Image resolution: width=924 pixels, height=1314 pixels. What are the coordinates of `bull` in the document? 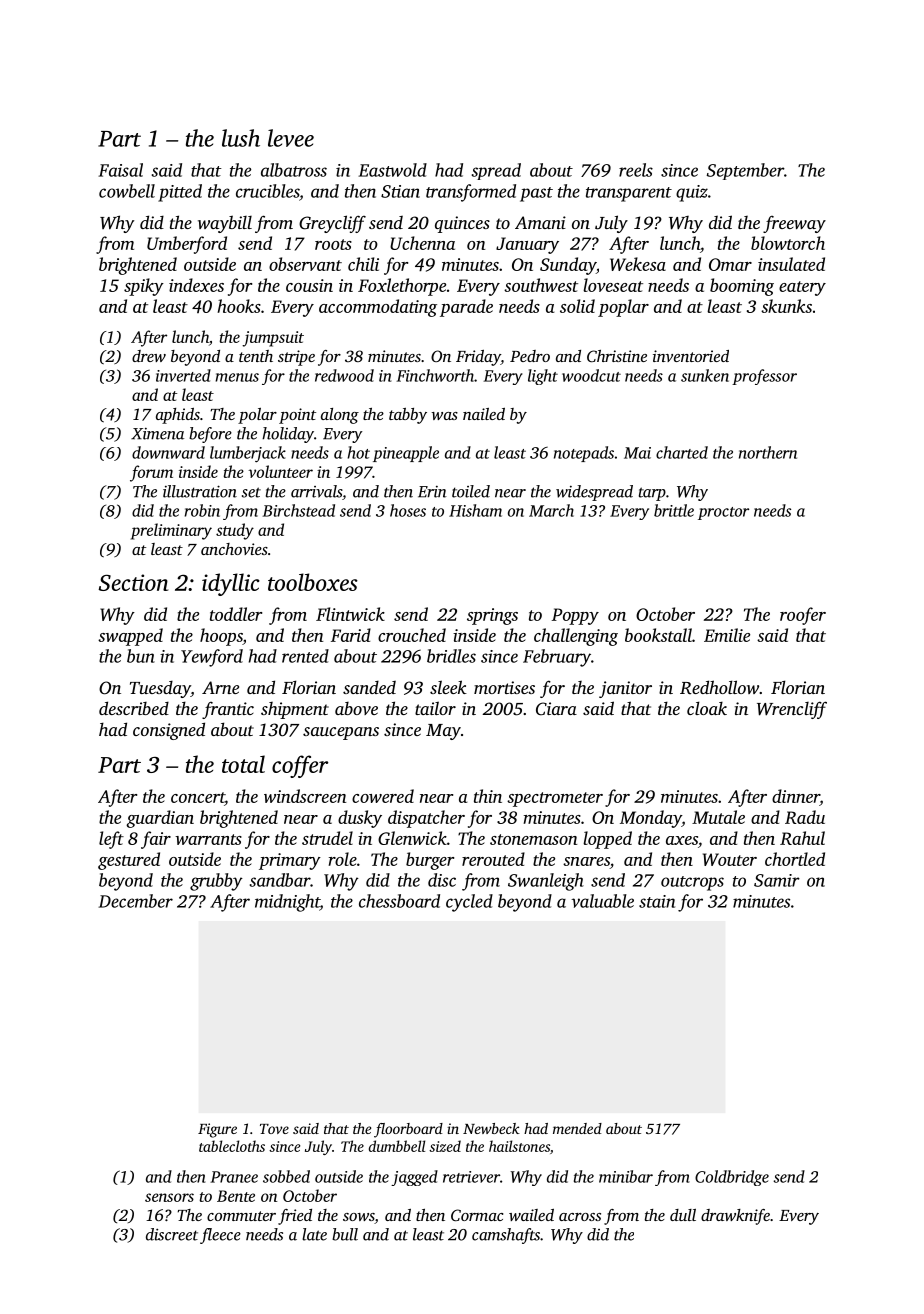 It's located at (345, 1234).
